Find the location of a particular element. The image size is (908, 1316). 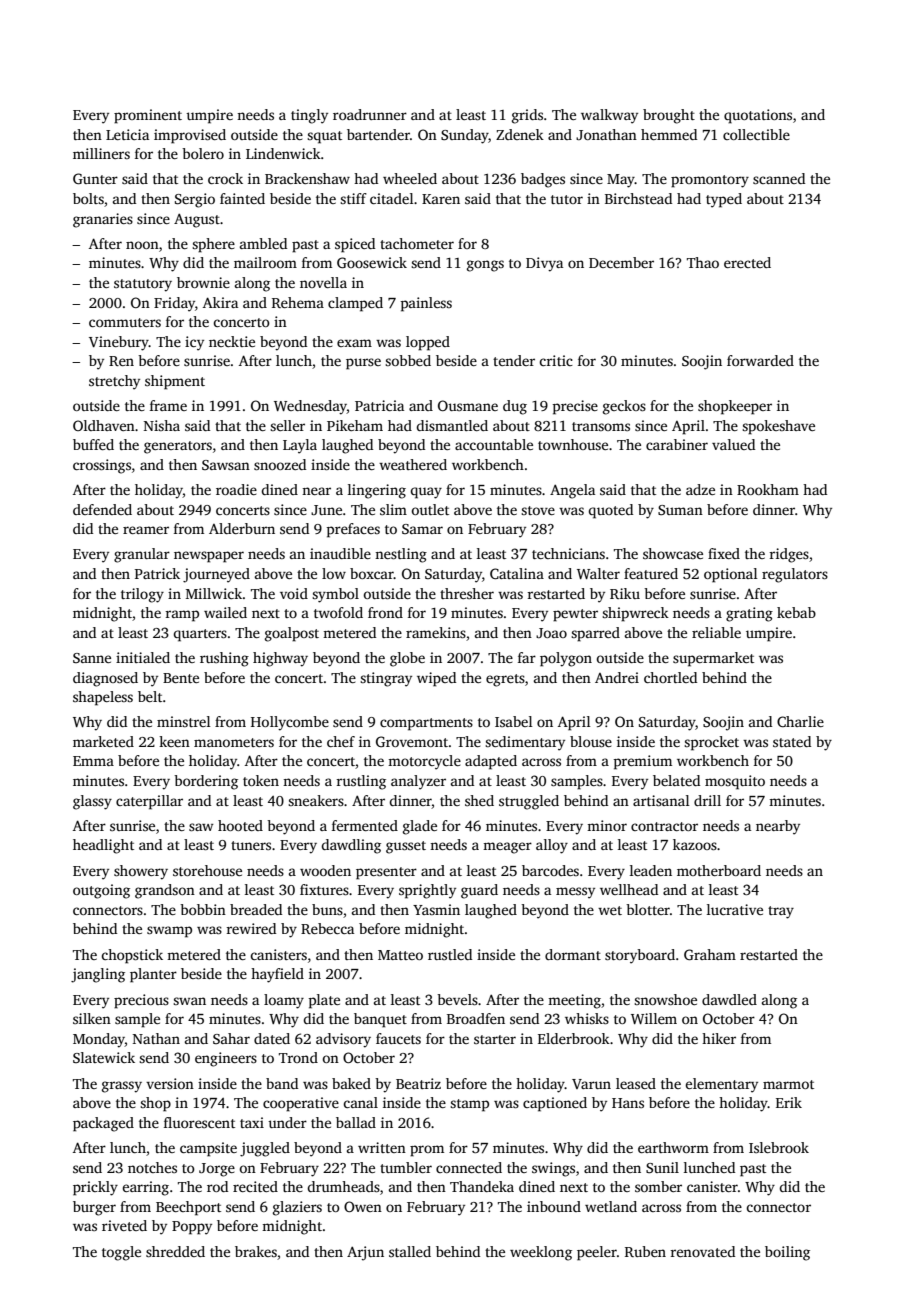

quarters is located at coordinates (200, 635).
